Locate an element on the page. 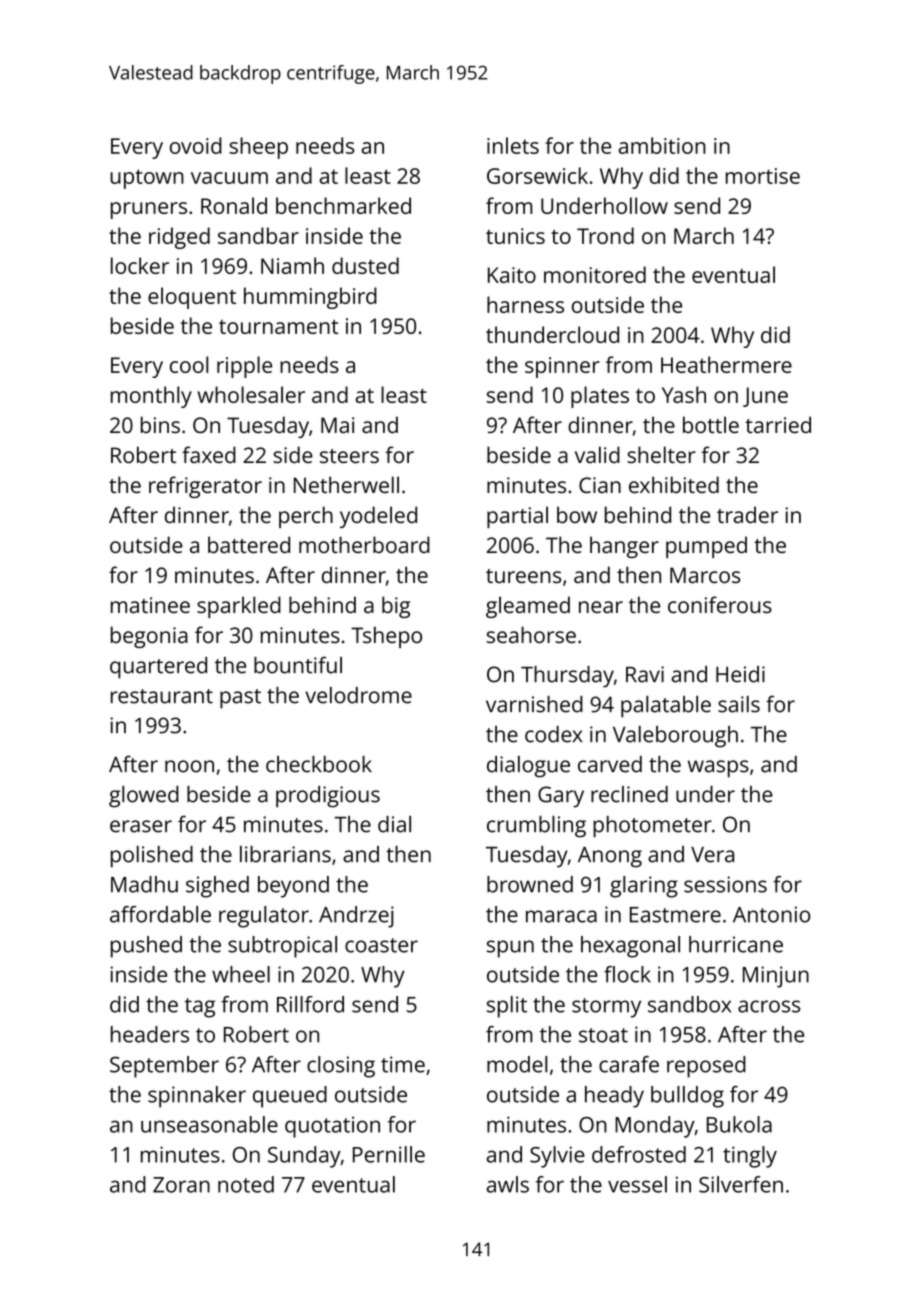 The height and width of the page is (1309, 922). ambition is located at coordinates (662, 145).
